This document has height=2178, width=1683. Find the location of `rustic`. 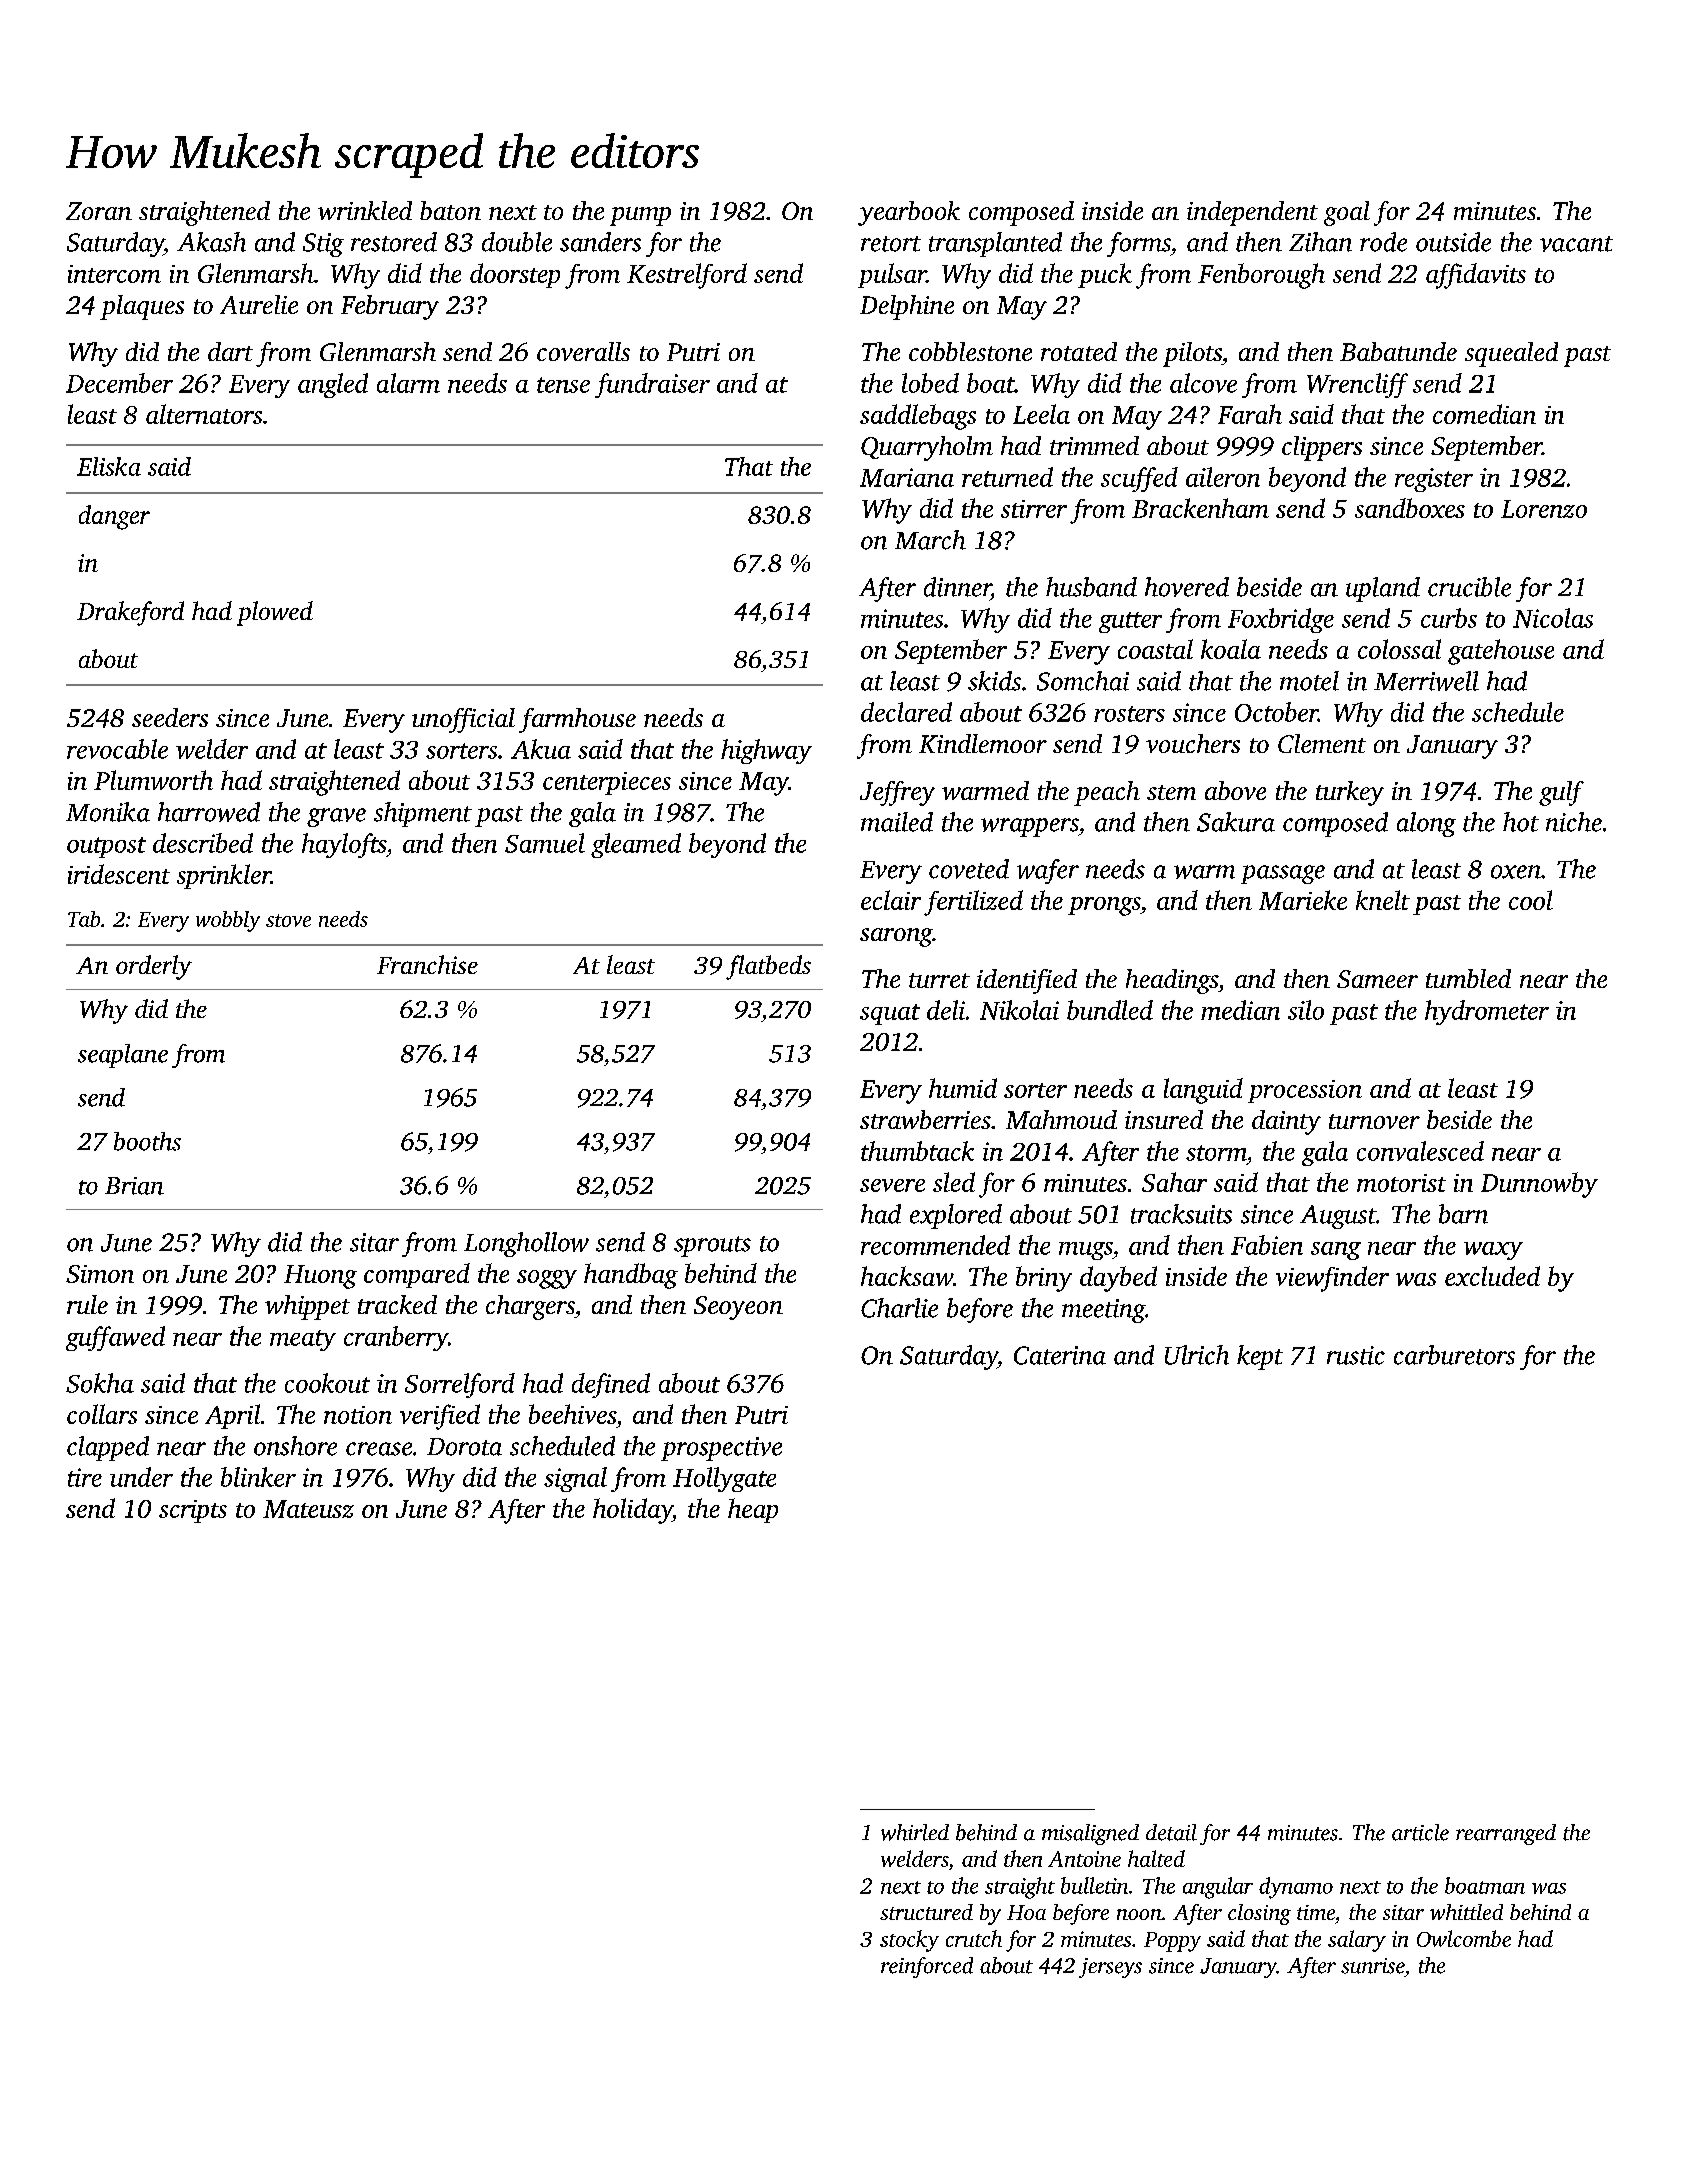

rustic is located at coordinates (1356, 1355).
